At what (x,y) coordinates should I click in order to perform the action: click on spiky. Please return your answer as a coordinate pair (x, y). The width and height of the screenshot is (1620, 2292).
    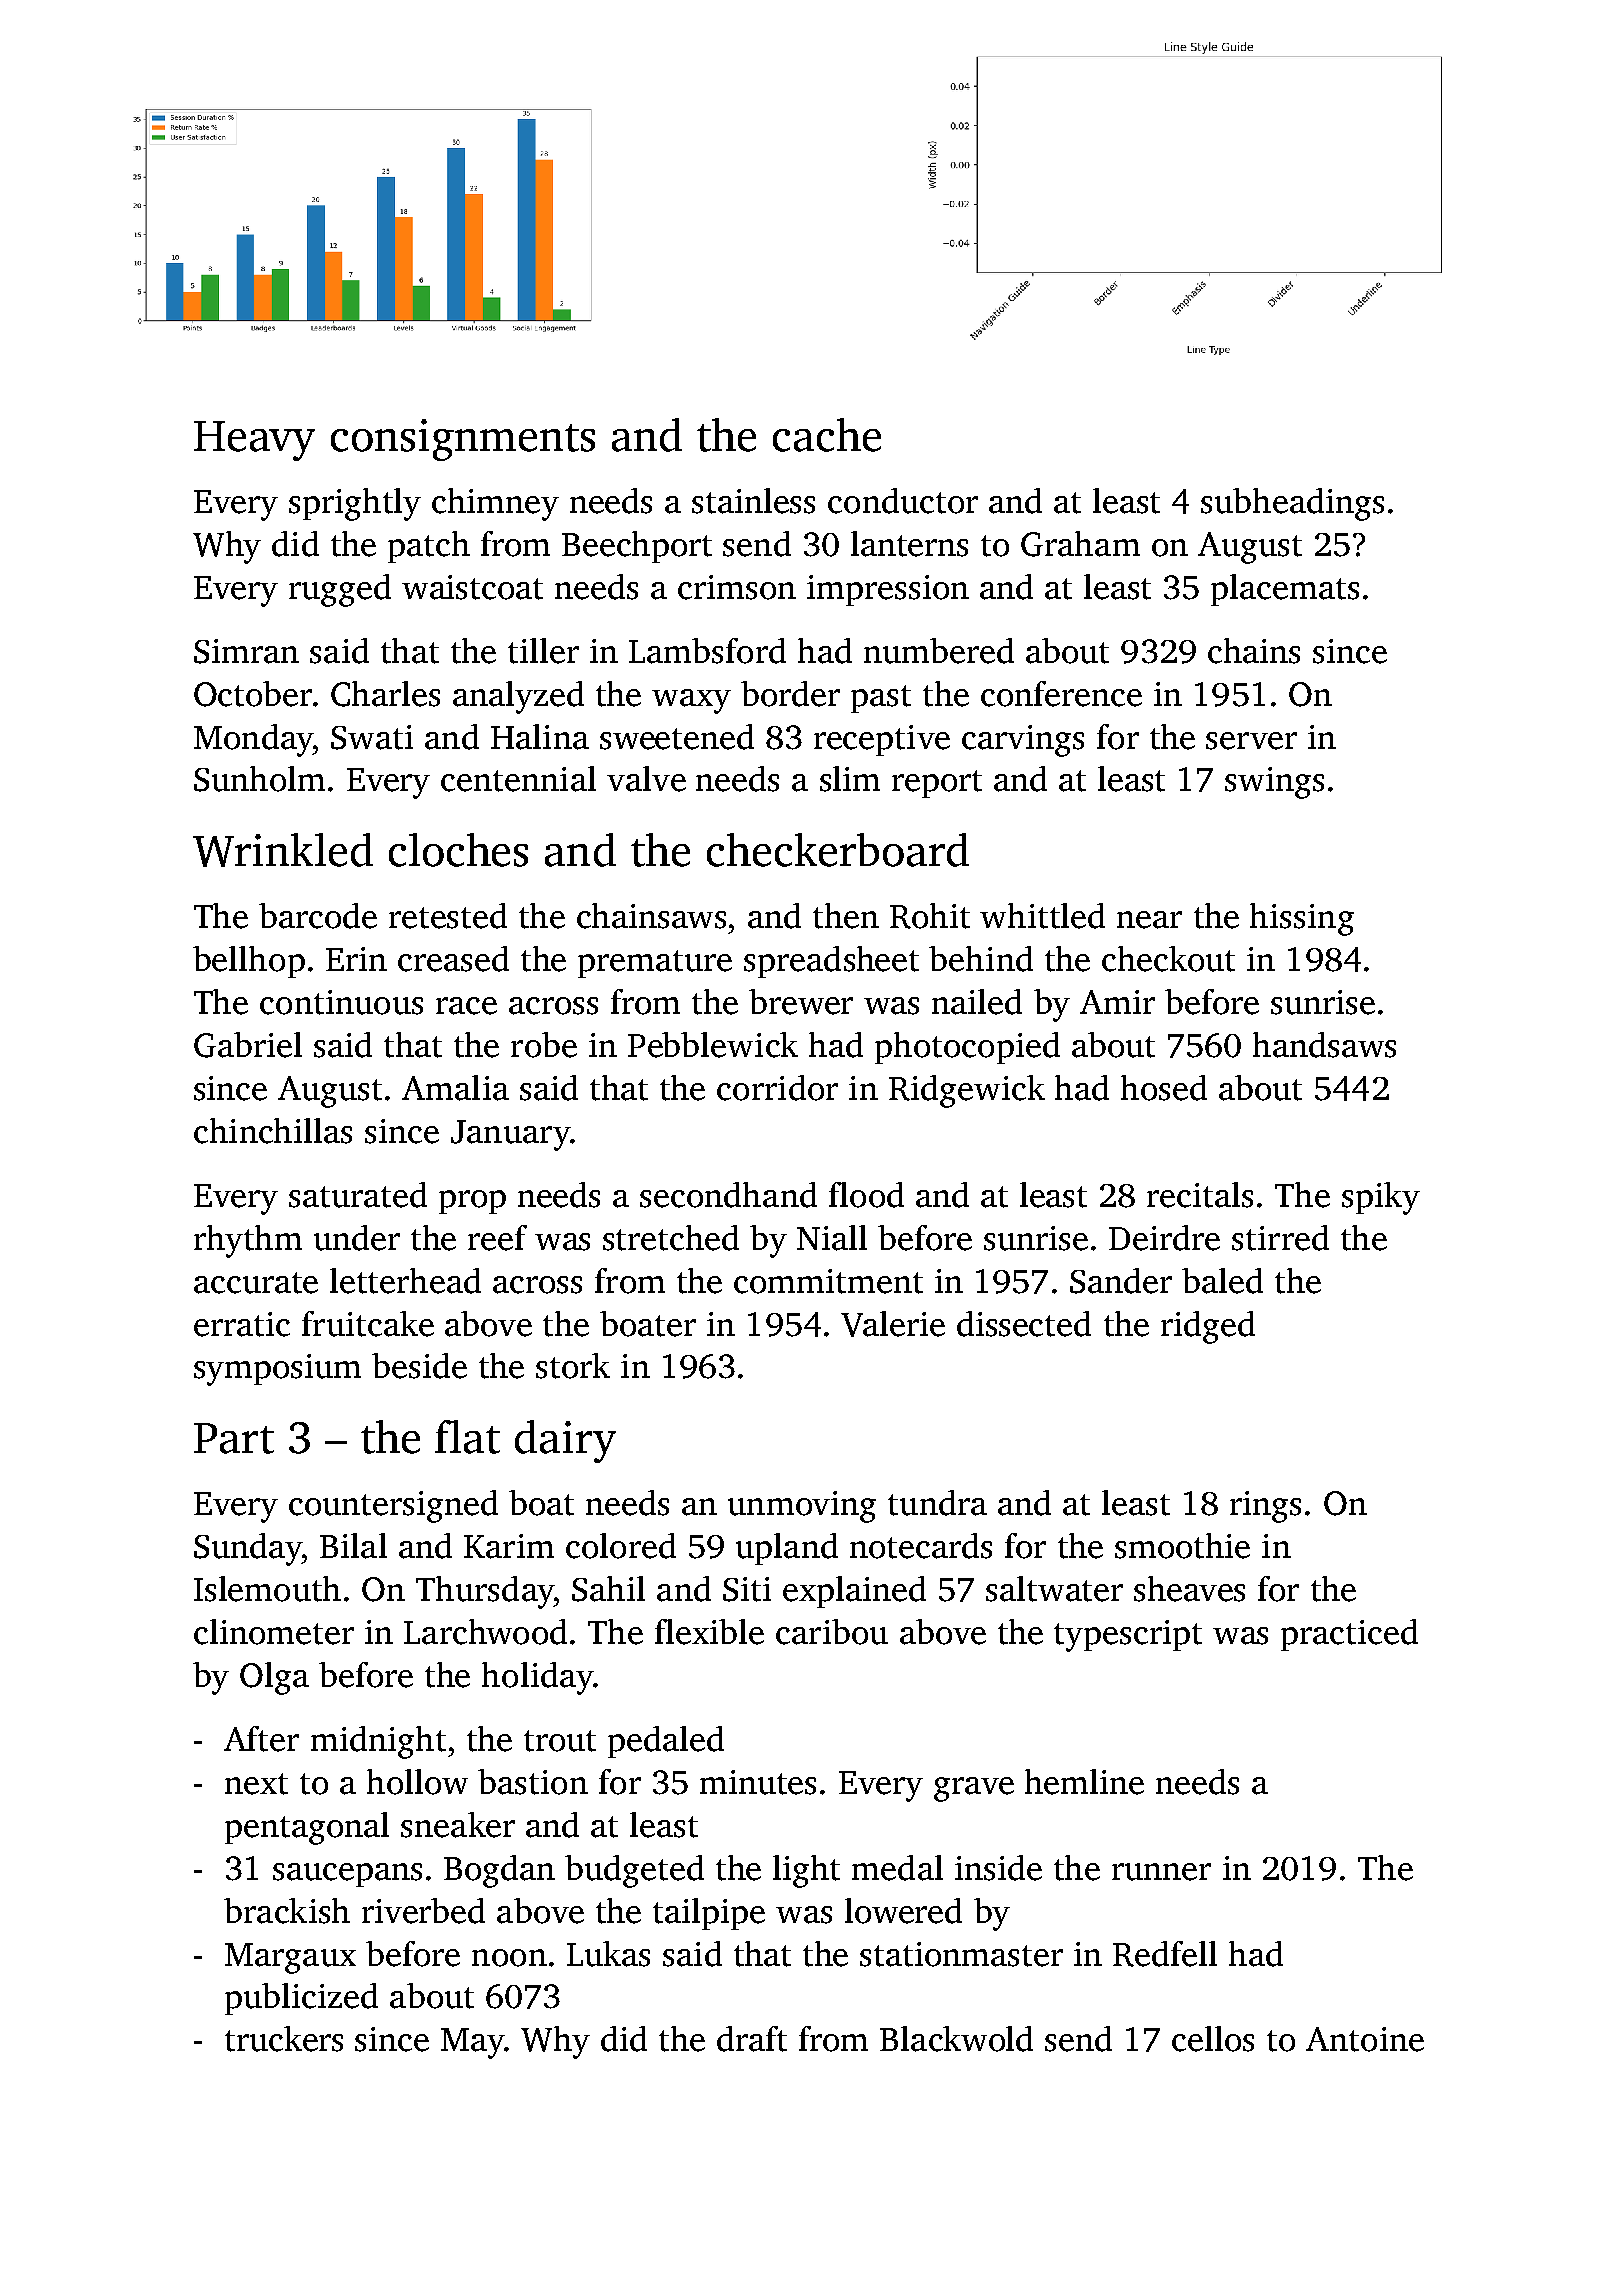
    Looking at the image, I should click on (1381, 1198).
